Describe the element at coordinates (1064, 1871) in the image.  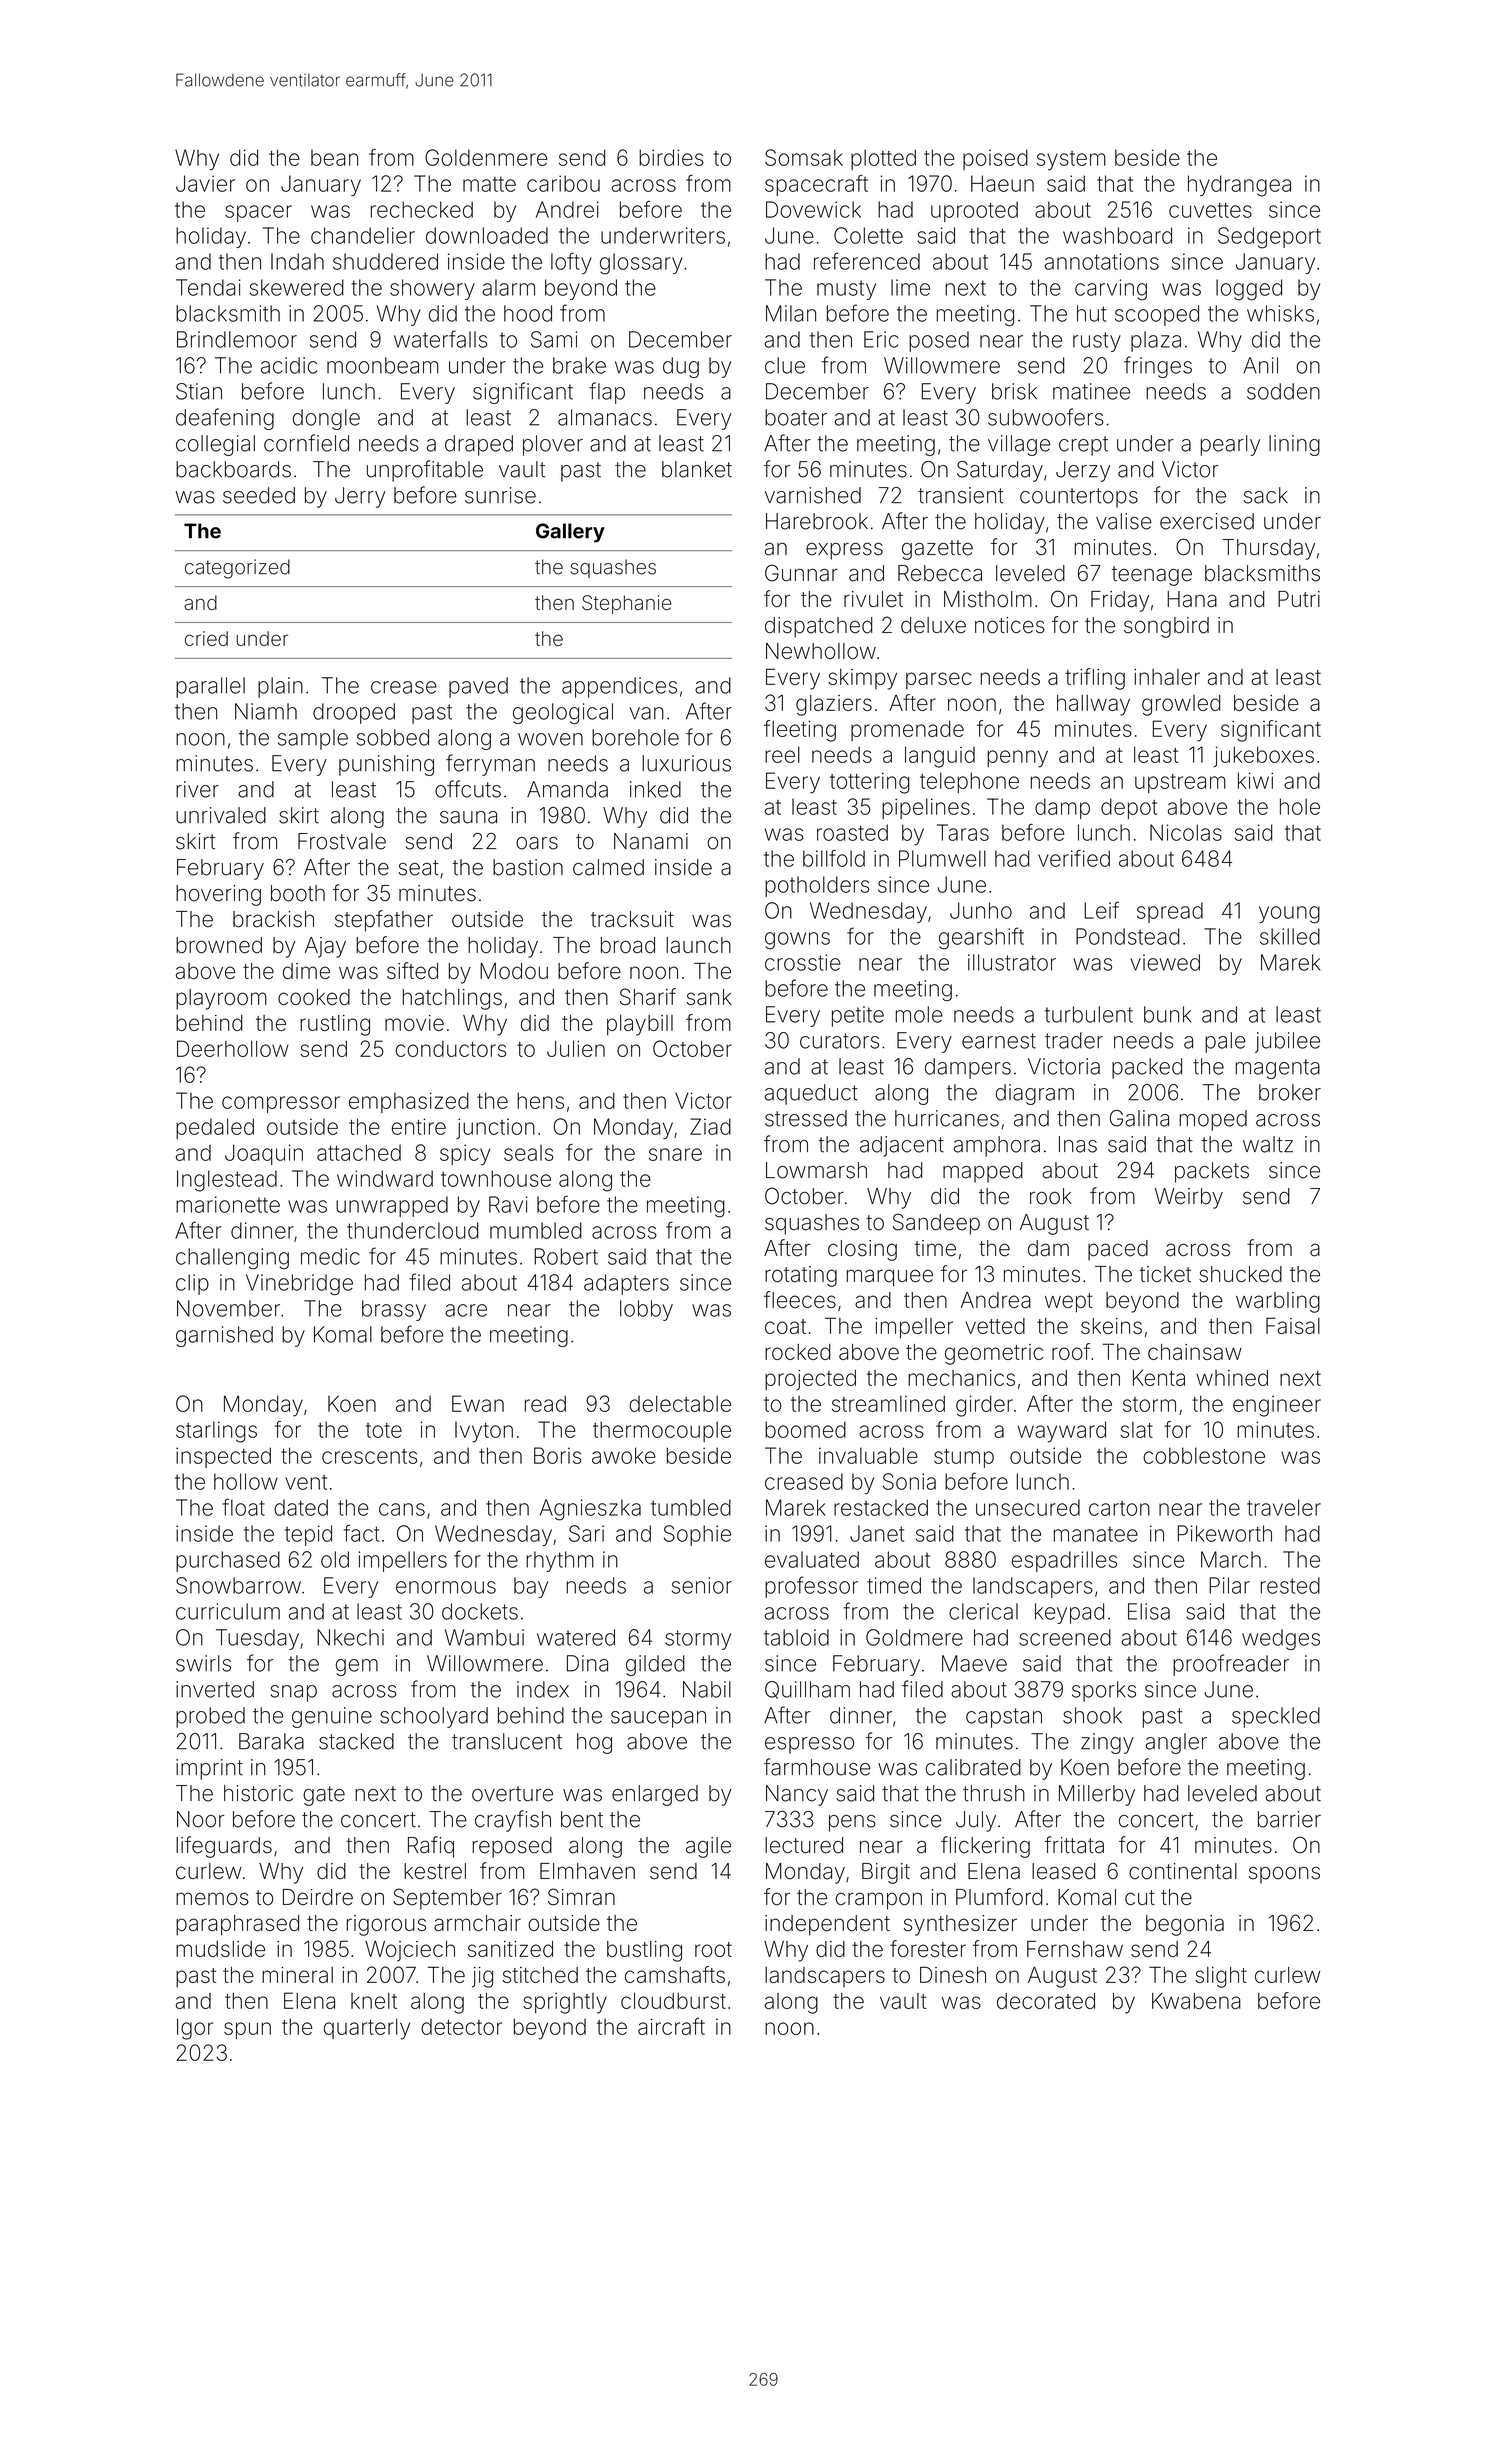
I see `leased` at that location.
